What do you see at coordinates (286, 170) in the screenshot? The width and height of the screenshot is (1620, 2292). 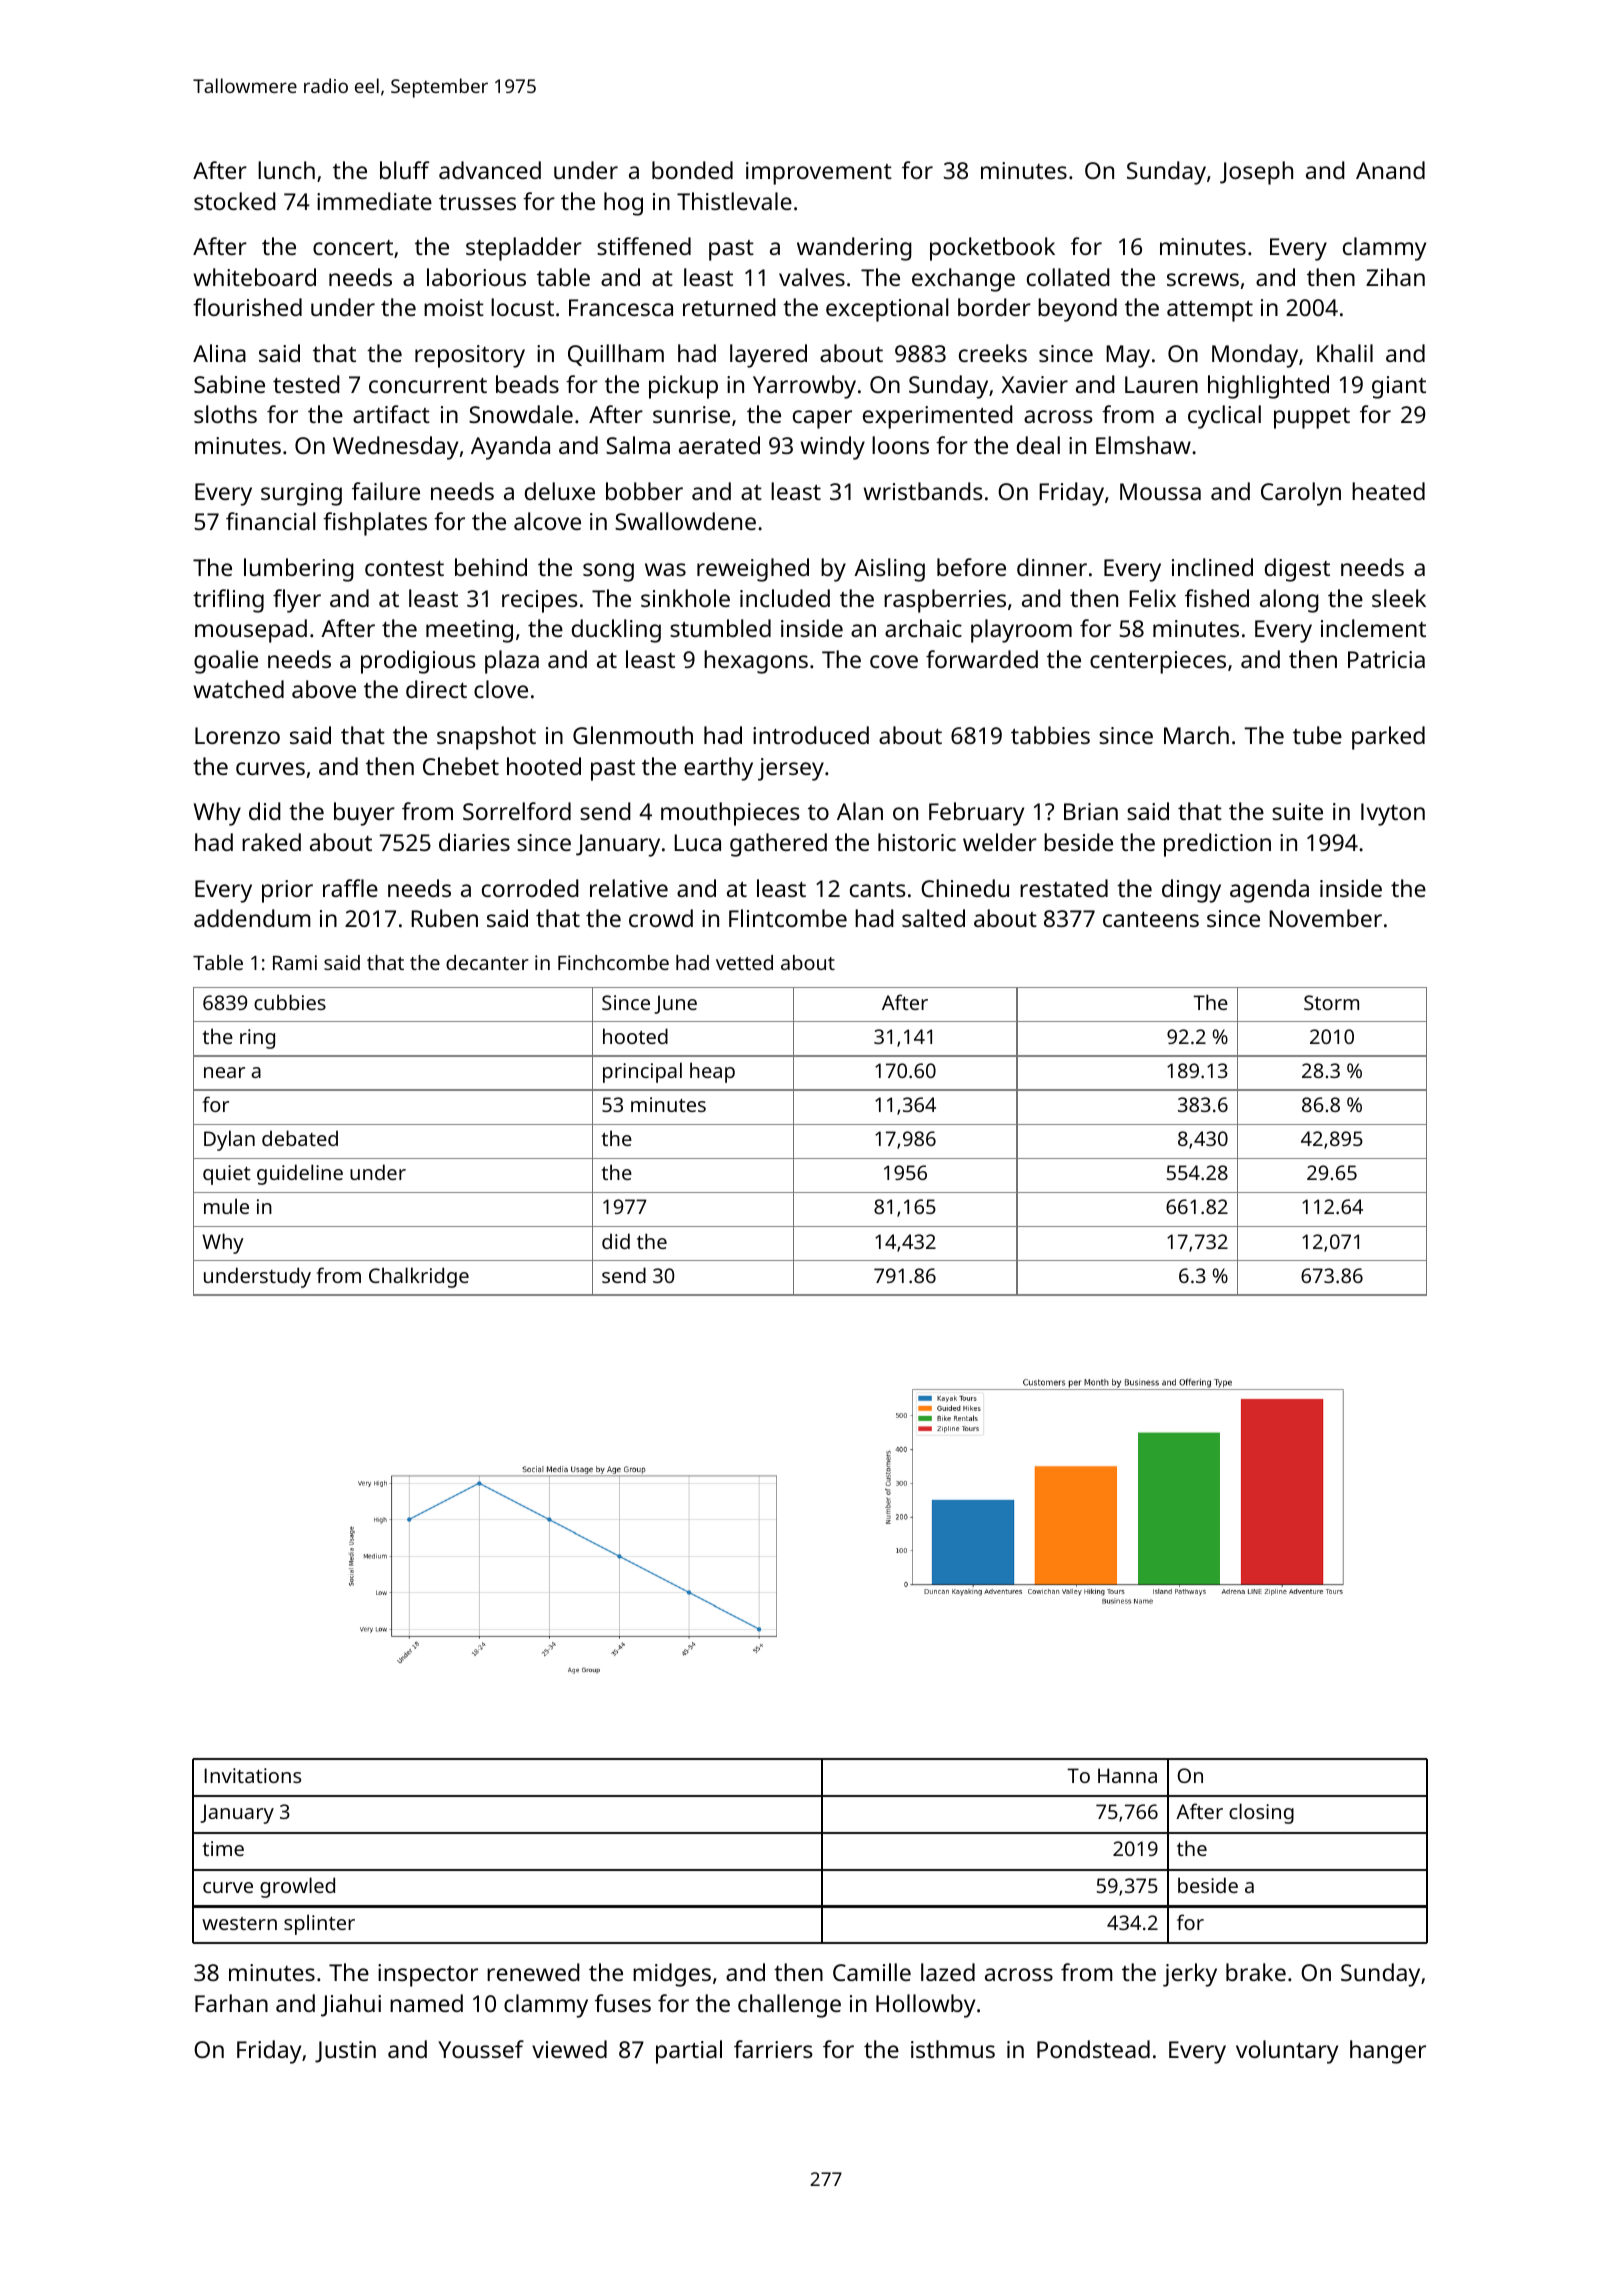 I see `lunch` at bounding box center [286, 170].
